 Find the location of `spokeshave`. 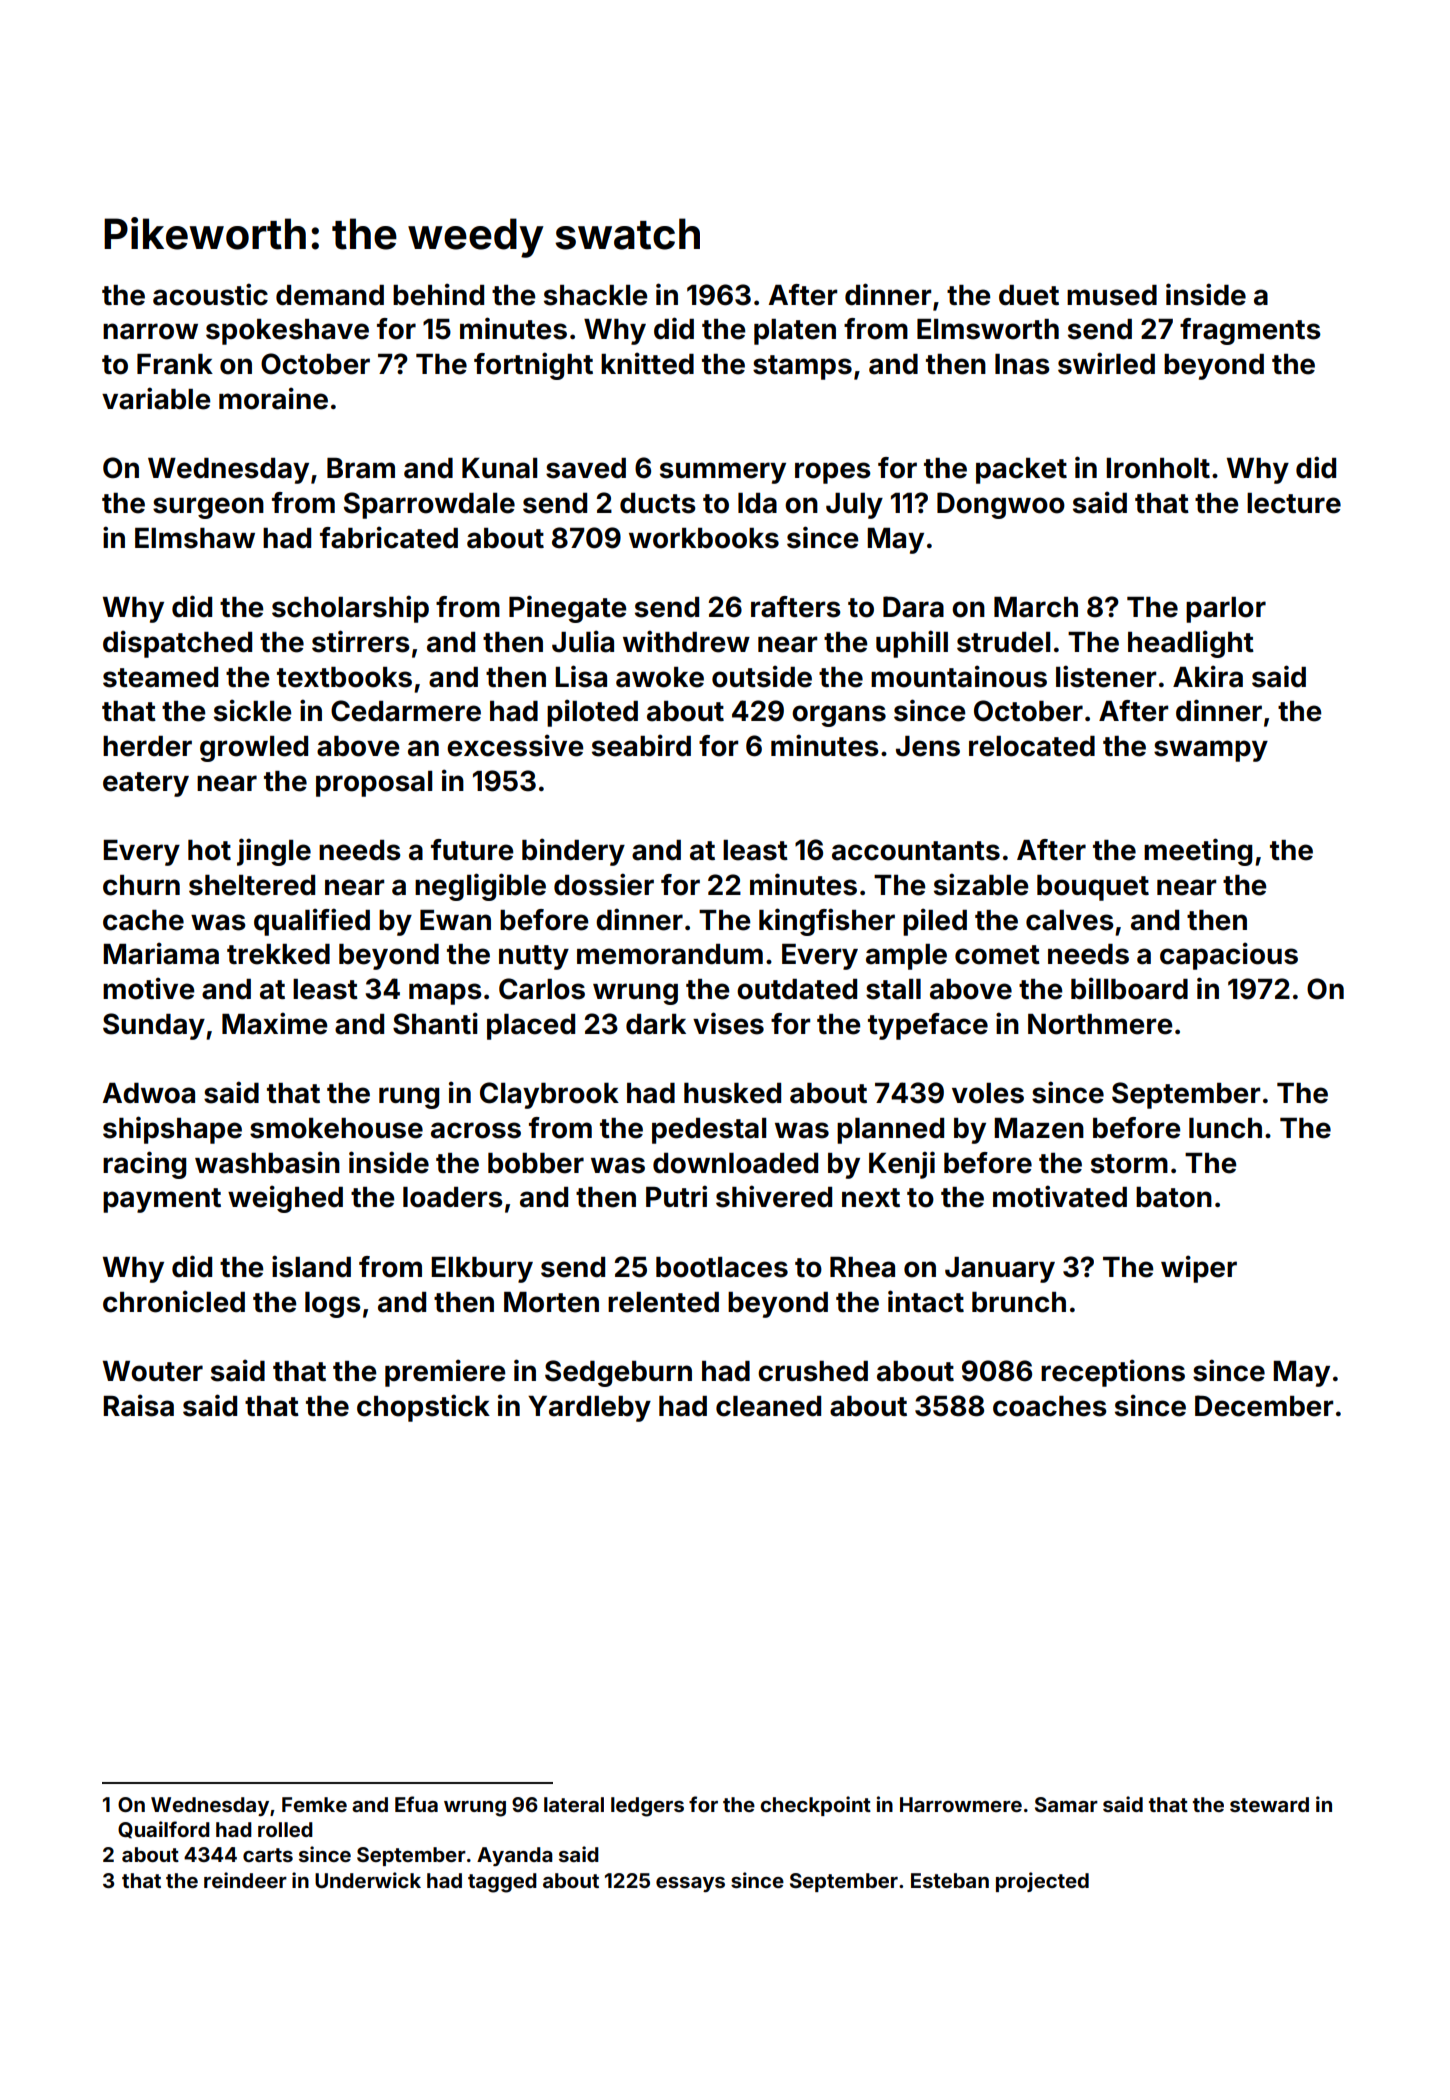

spokeshave is located at coordinates (287, 332).
